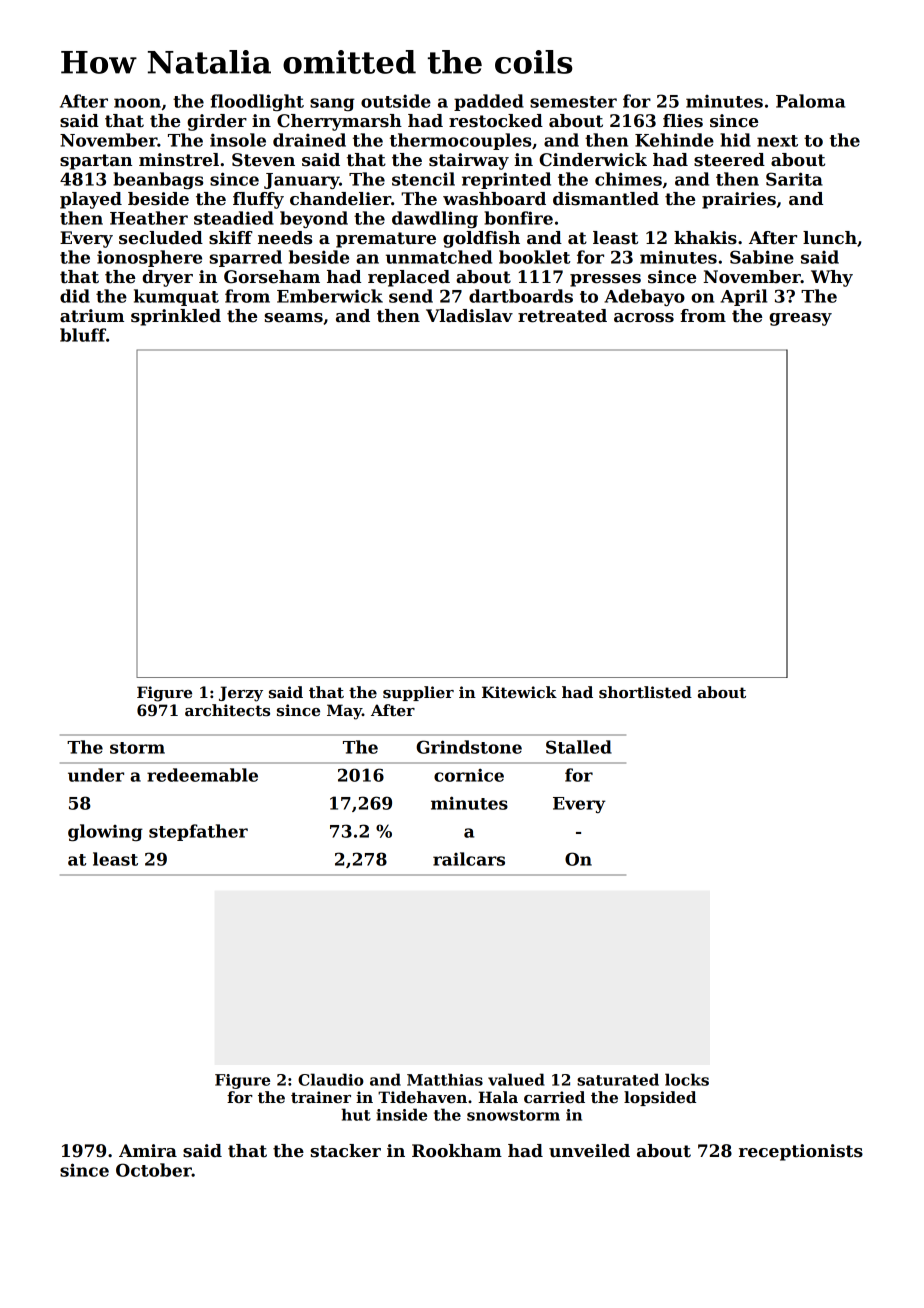 Image resolution: width=924 pixels, height=1308 pixels. I want to click on stacker, so click(345, 1151).
